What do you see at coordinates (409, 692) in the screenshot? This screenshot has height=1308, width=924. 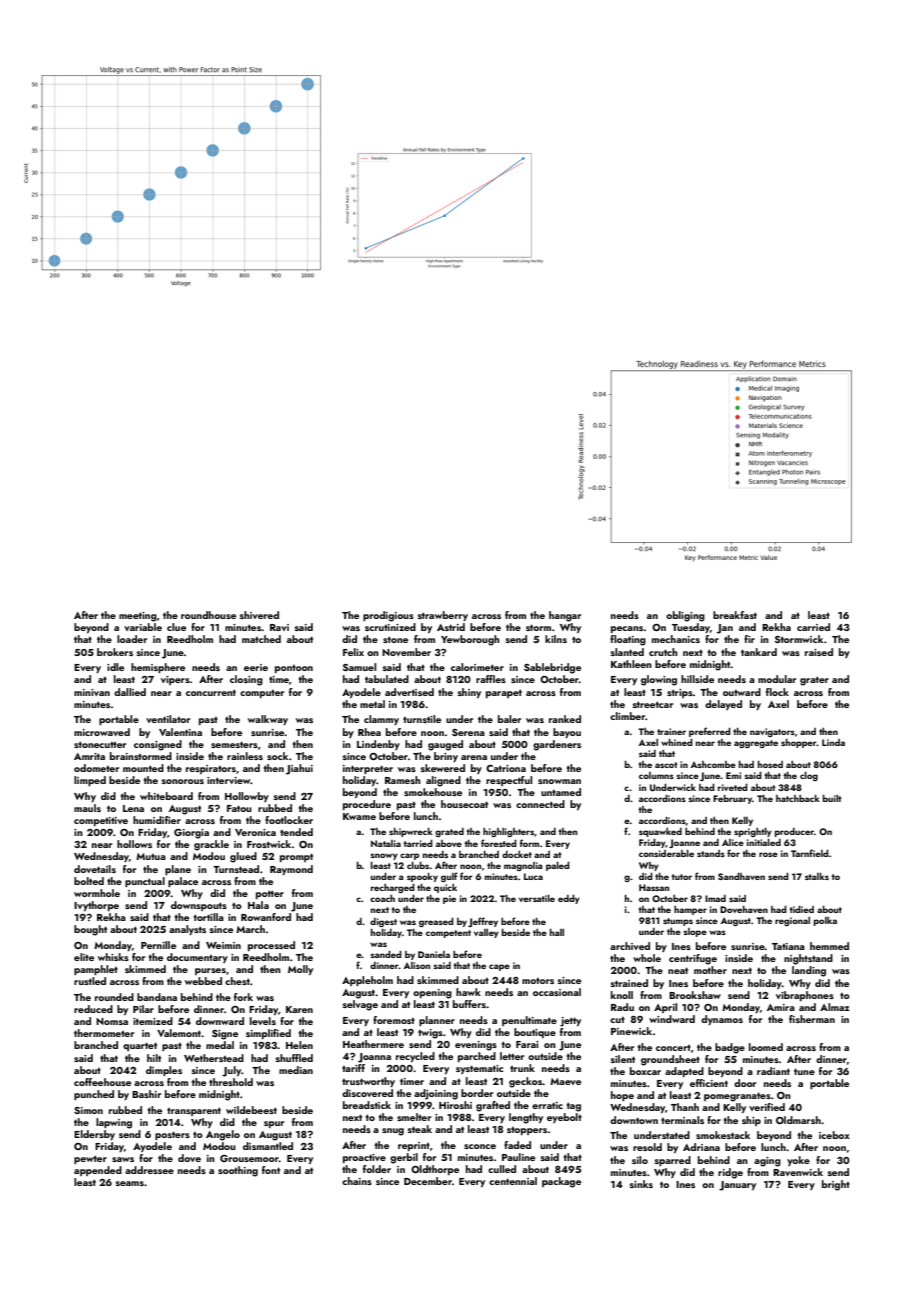 I see `advertised` at bounding box center [409, 692].
